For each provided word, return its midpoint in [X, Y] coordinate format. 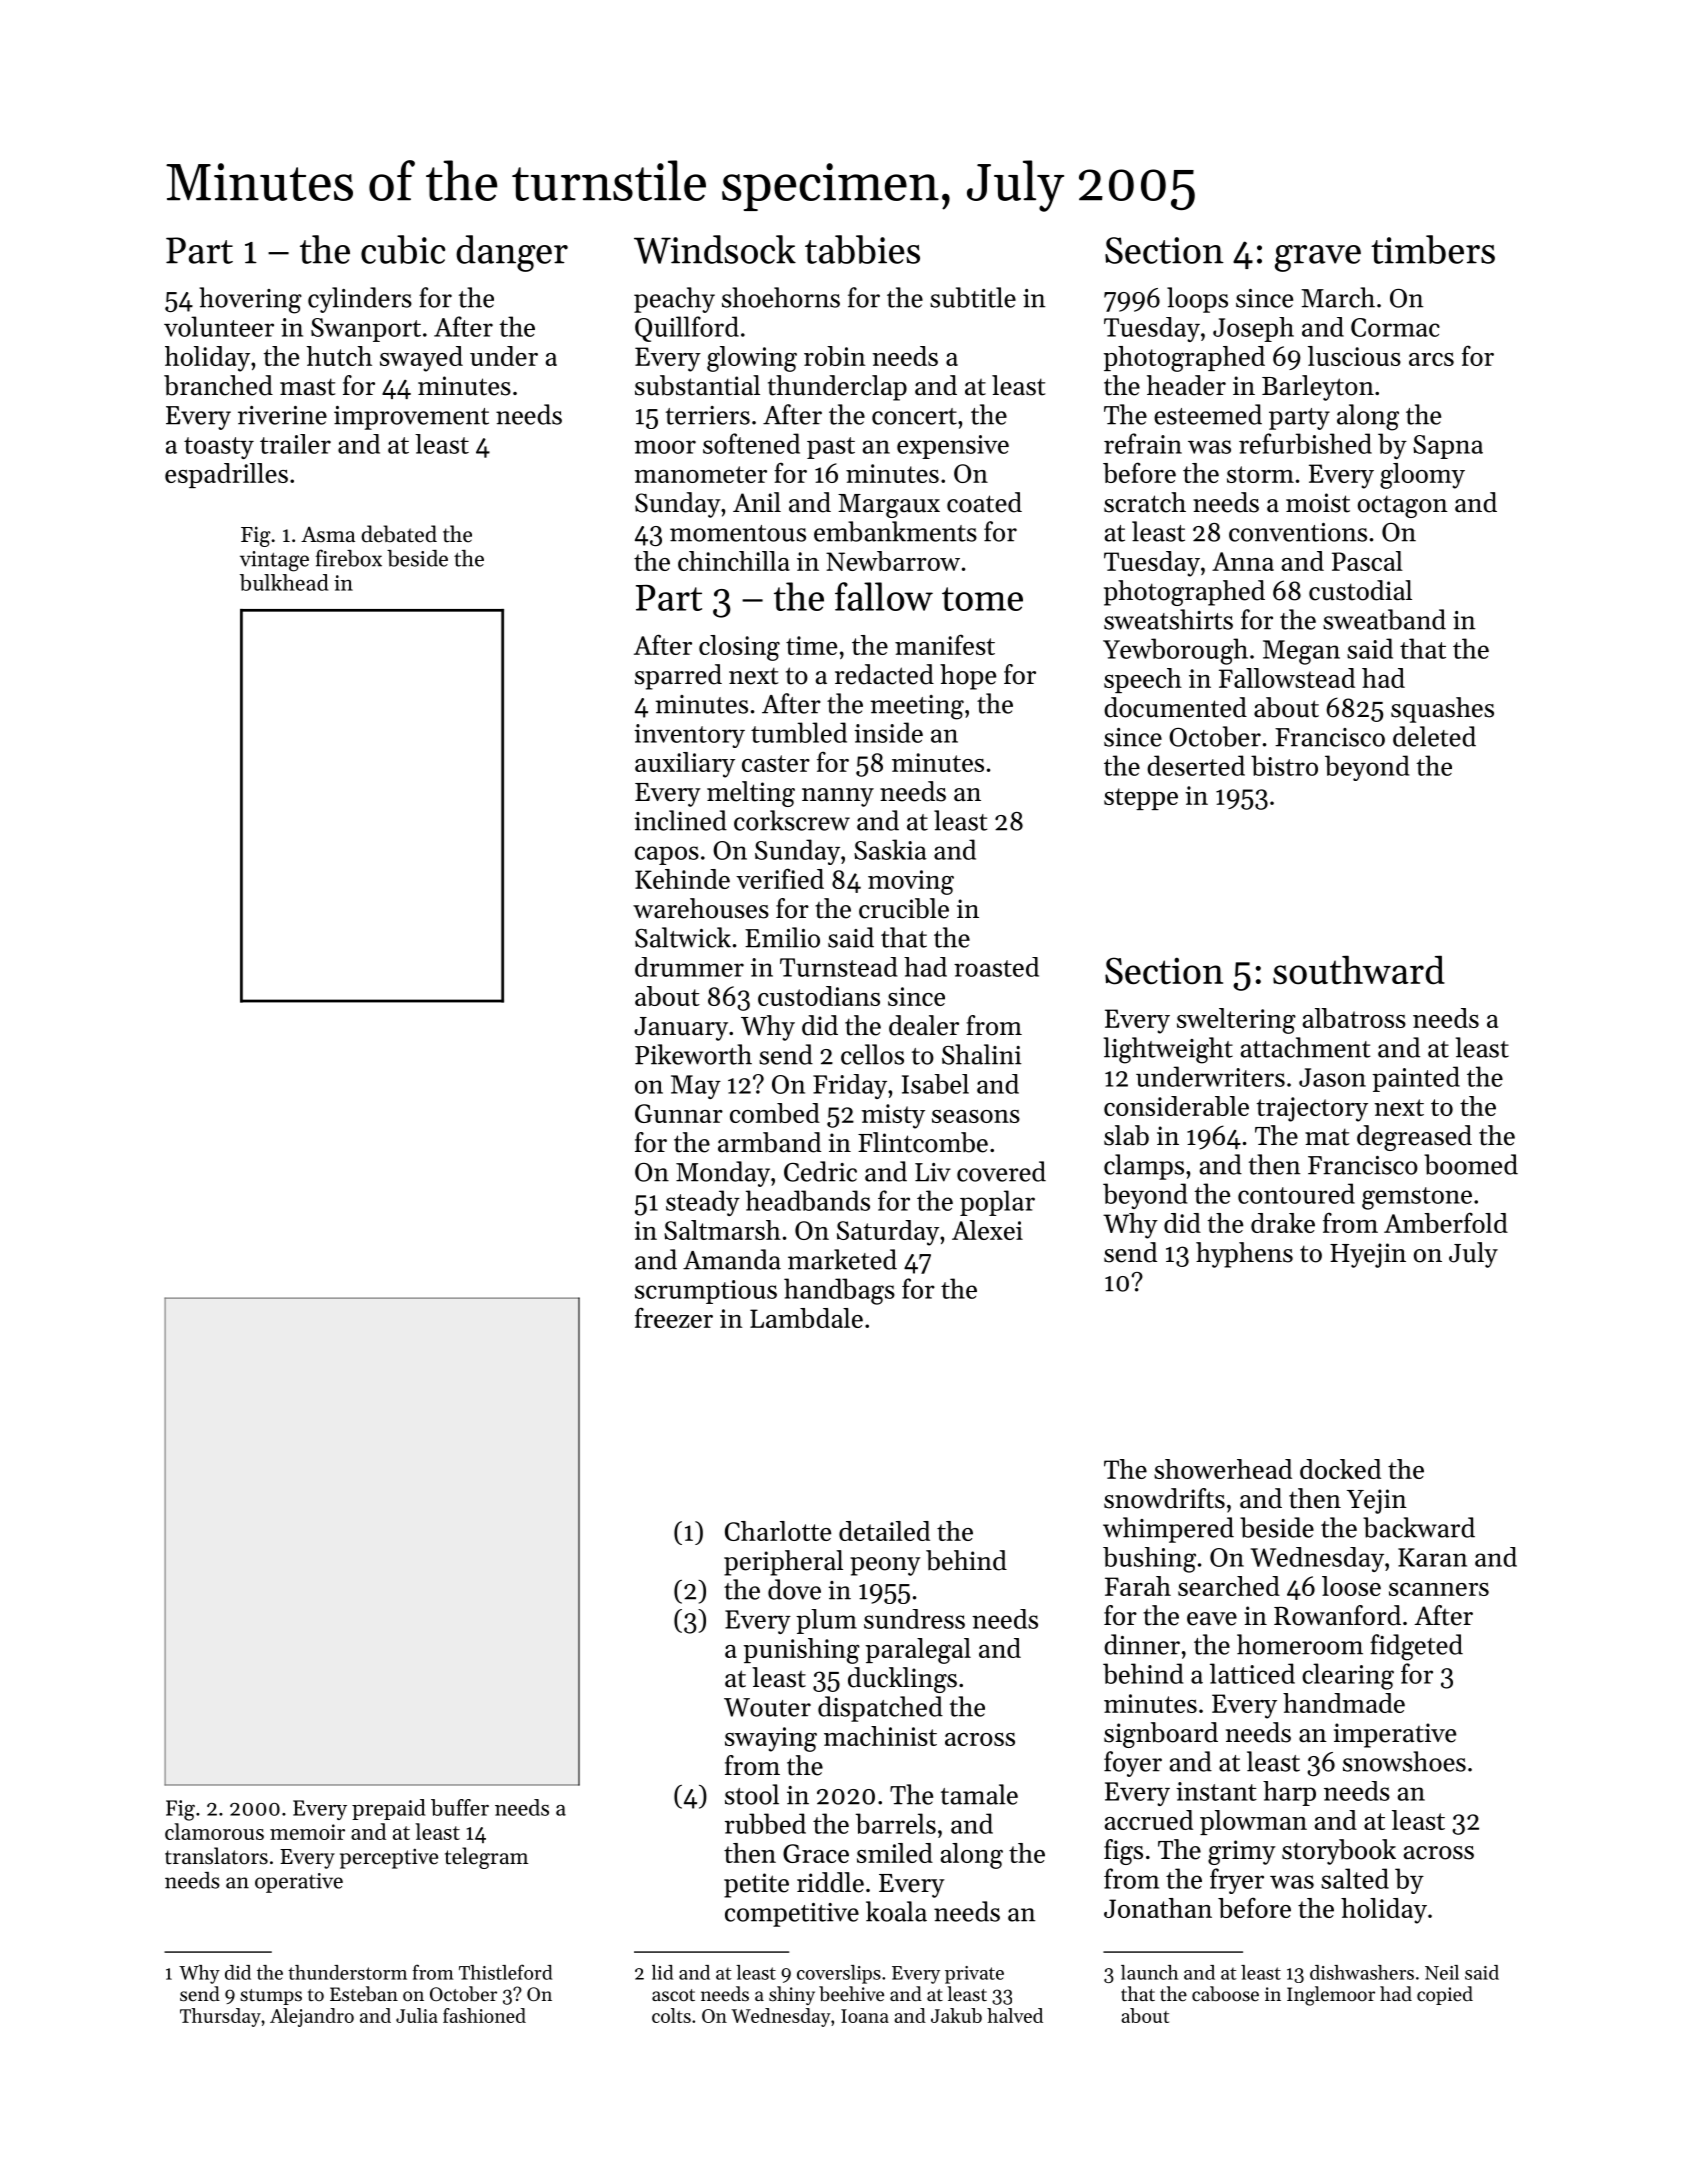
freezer [674, 1317]
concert [914, 416]
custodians [819, 996]
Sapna [1448, 447]
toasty [219, 448]
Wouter [767, 1707]
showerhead [1223, 1469]
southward [1359, 970]
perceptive [389, 1858]
